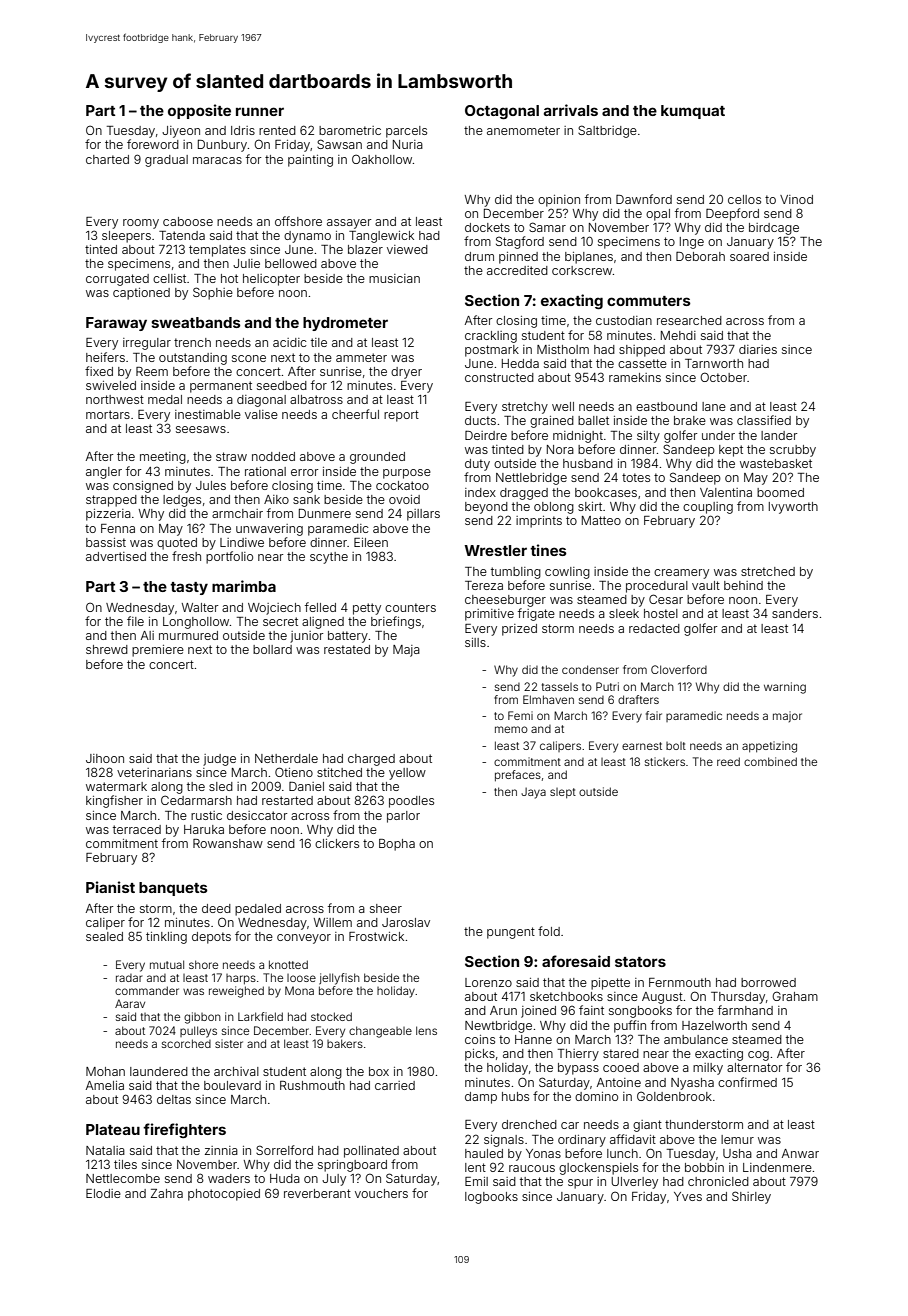 This screenshot has width=908, height=1316. What do you see at coordinates (260, 1016) in the screenshot?
I see `Larkfield` at bounding box center [260, 1016].
